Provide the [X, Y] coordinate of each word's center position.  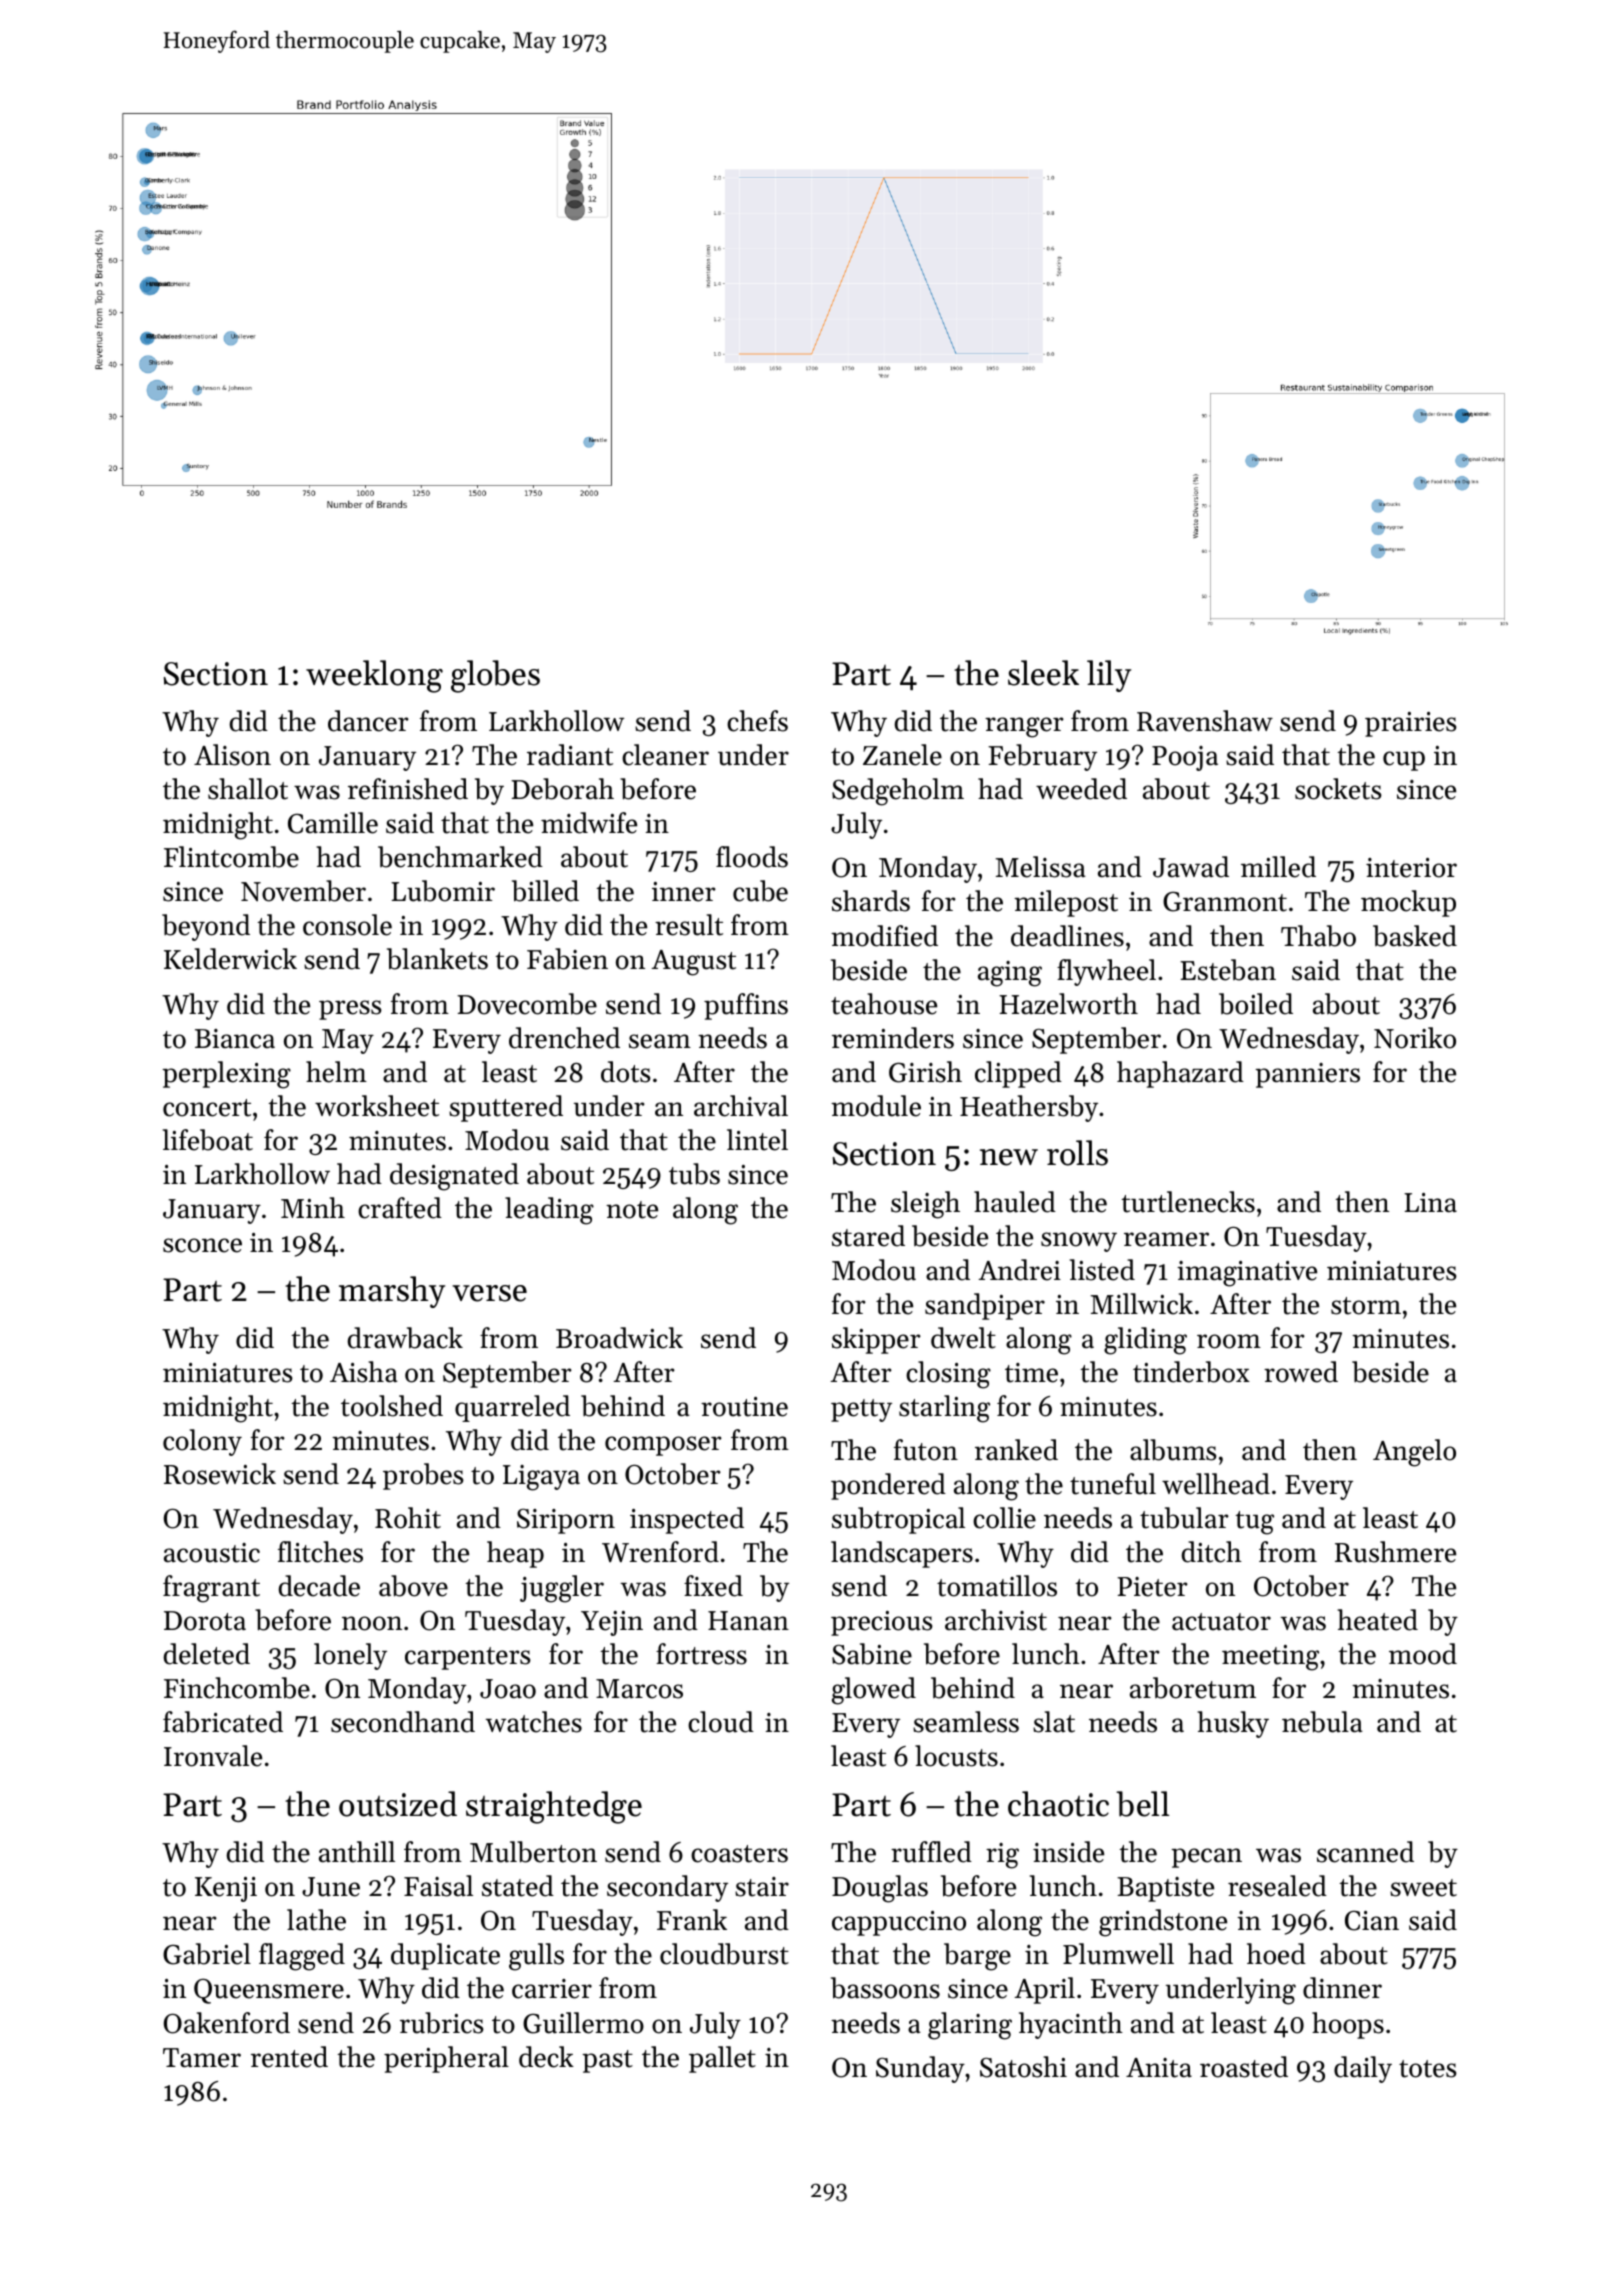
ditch [1212, 1552]
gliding [1145, 1341]
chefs [757, 721]
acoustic [212, 1553]
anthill [357, 1852]
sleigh [925, 1205]
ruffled [931, 1852]
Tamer [202, 2058]
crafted [400, 1208]
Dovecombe [527, 1004]
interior [1411, 868]
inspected [687, 1520]
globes [495, 676]
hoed [1276, 1954]
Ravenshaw [1205, 721]
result [689, 925]
